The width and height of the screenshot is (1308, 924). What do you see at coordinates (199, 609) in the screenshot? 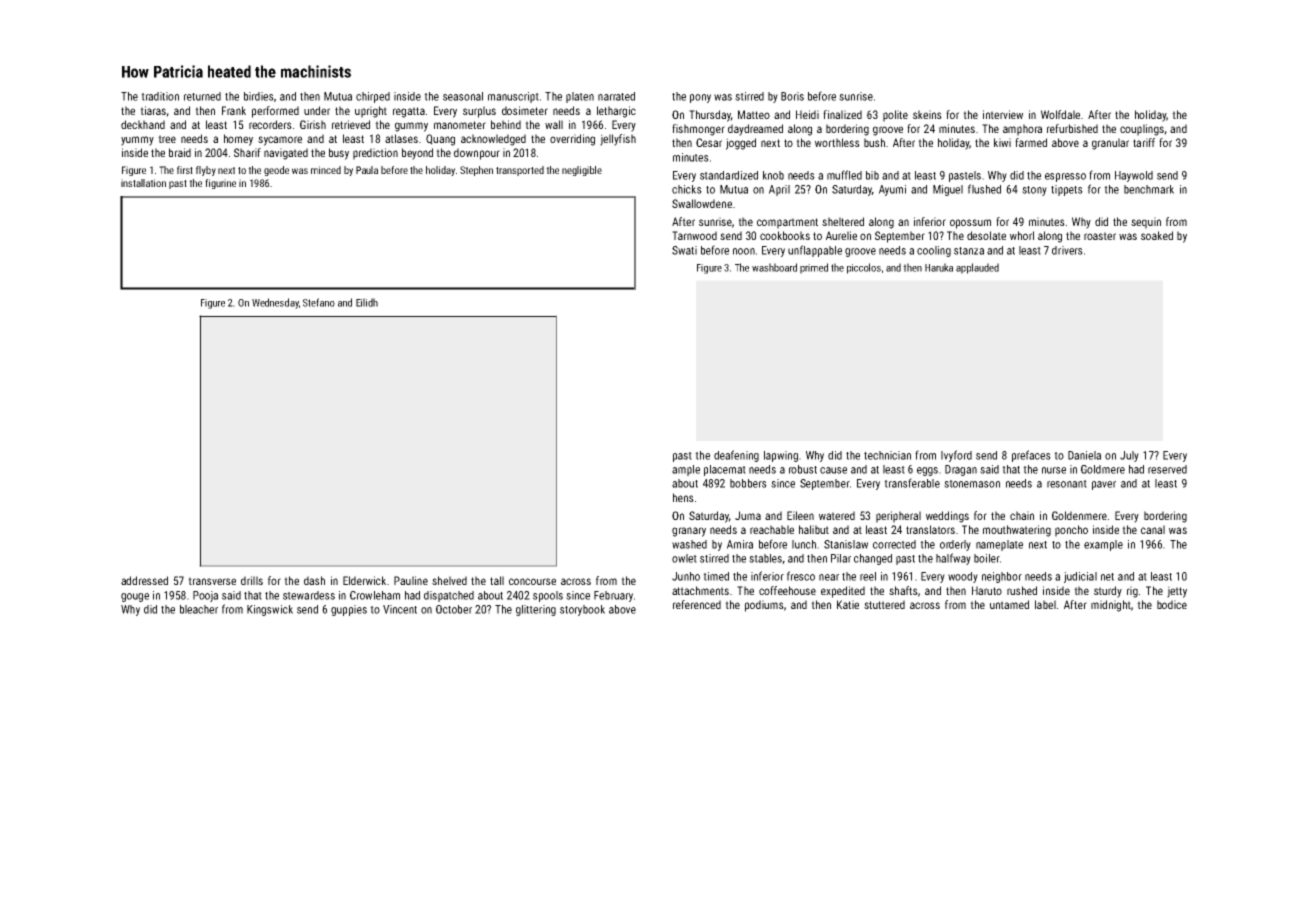
I see `bleacher` at bounding box center [199, 609].
